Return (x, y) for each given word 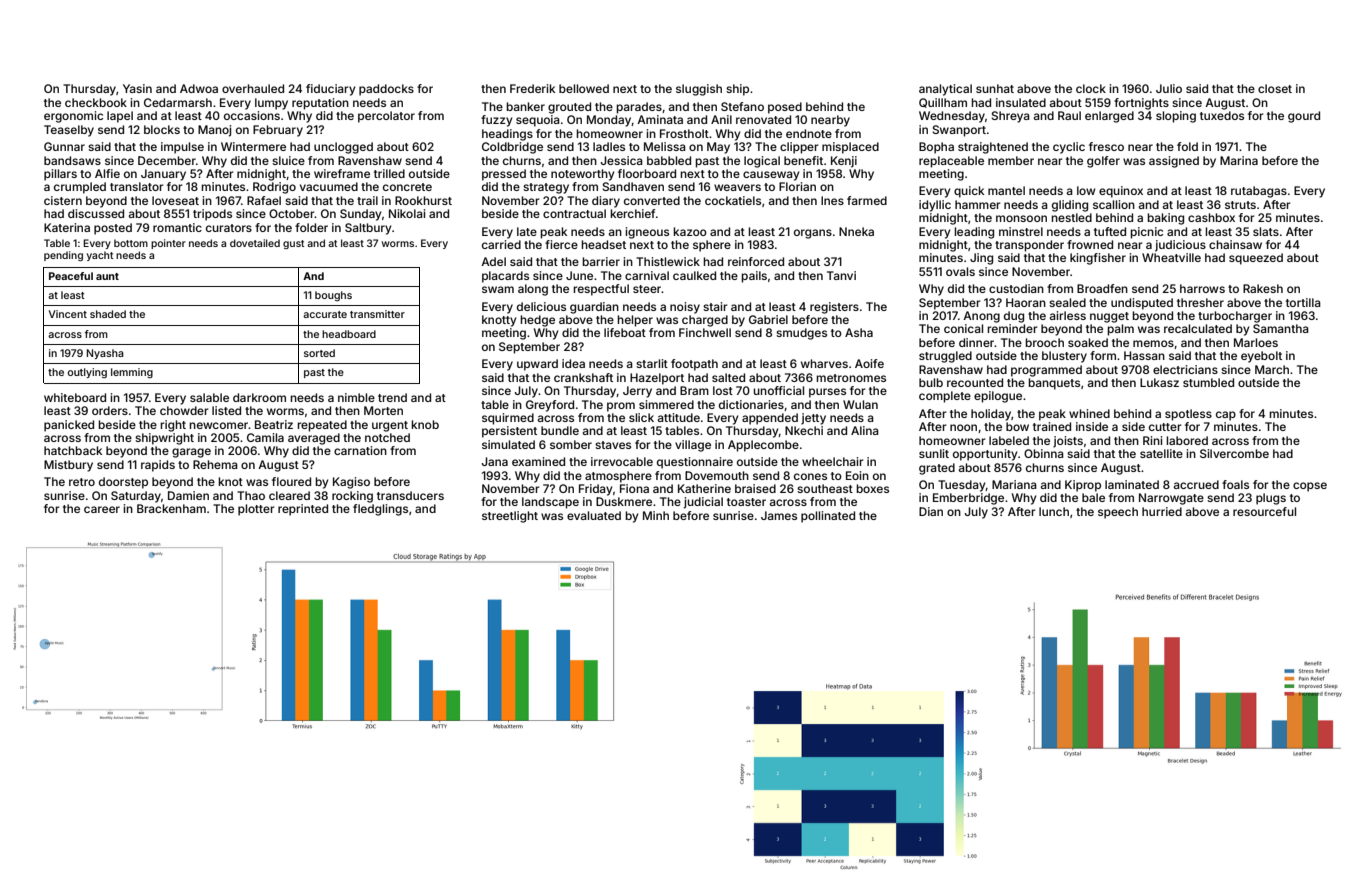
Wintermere (253, 146)
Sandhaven (633, 186)
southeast (825, 488)
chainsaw (1235, 244)
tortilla (1303, 302)
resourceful (1264, 511)
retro (82, 482)
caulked (694, 275)
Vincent (68, 314)
